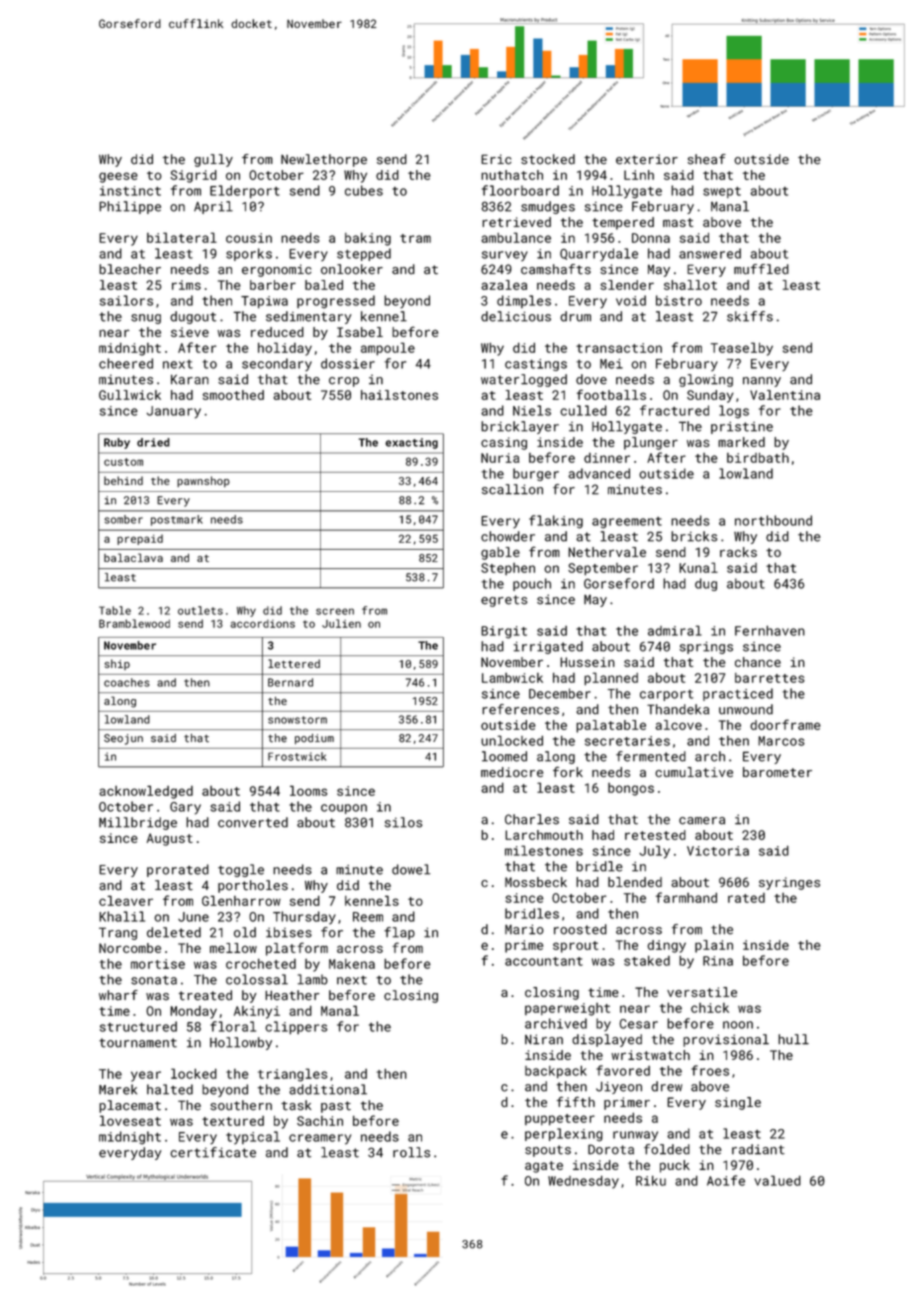  I want to click on cleaver, so click(126, 900).
